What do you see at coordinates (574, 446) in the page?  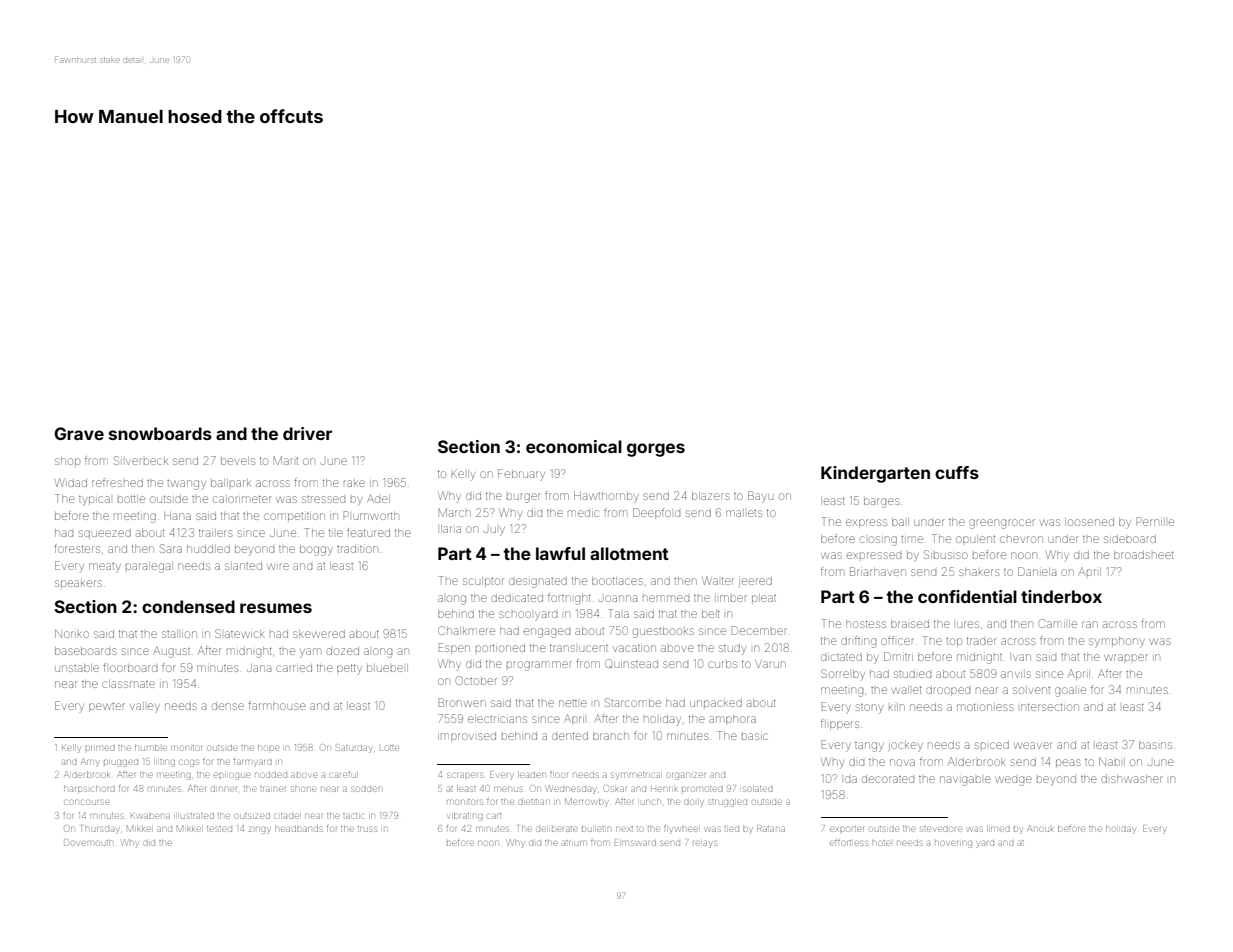 I see `economical` at bounding box center [574, 446].
